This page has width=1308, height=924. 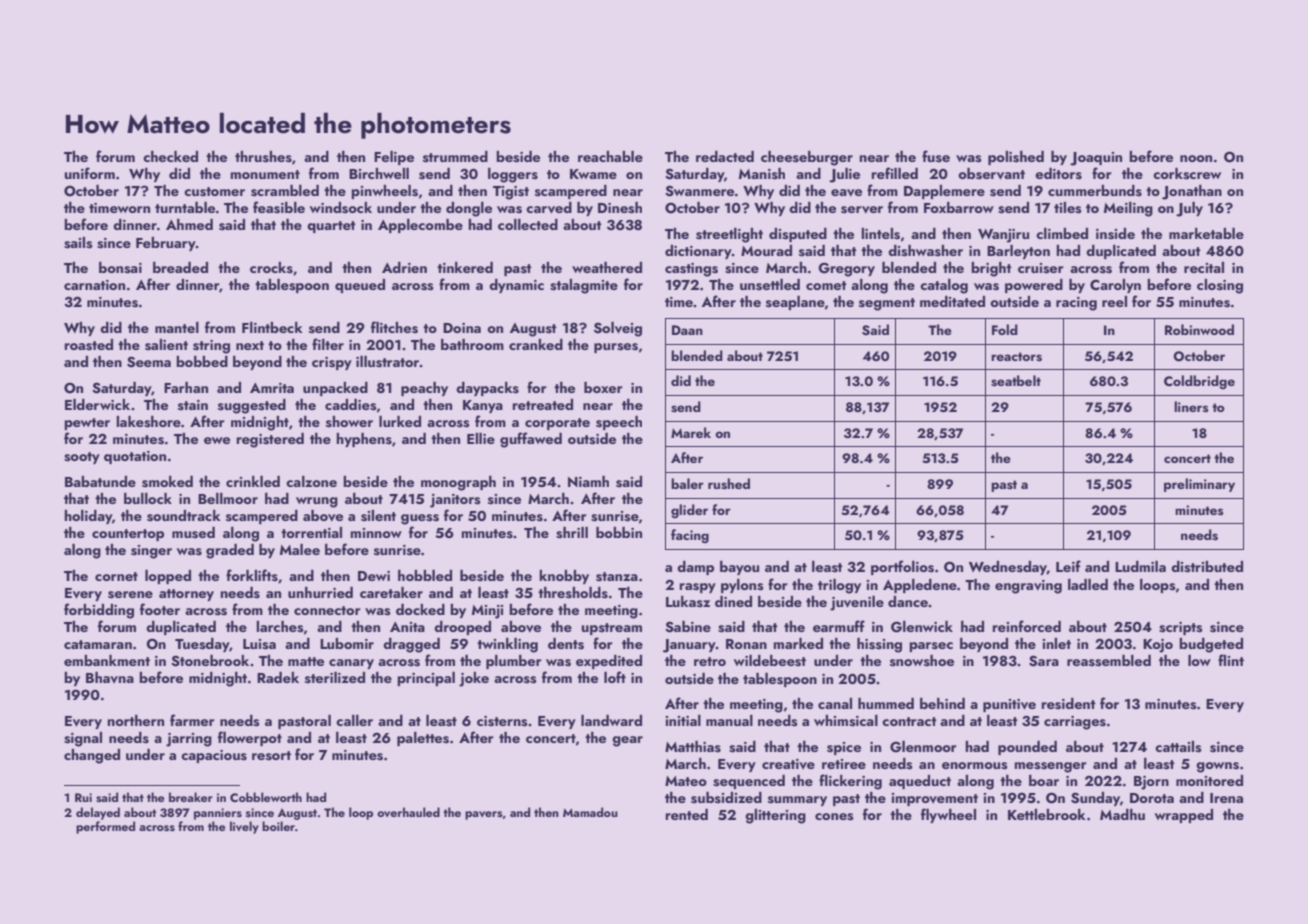 What do you see at coordinates (1220, 286) in the page?
I see `closing` at bounding box center [1220, 286].
